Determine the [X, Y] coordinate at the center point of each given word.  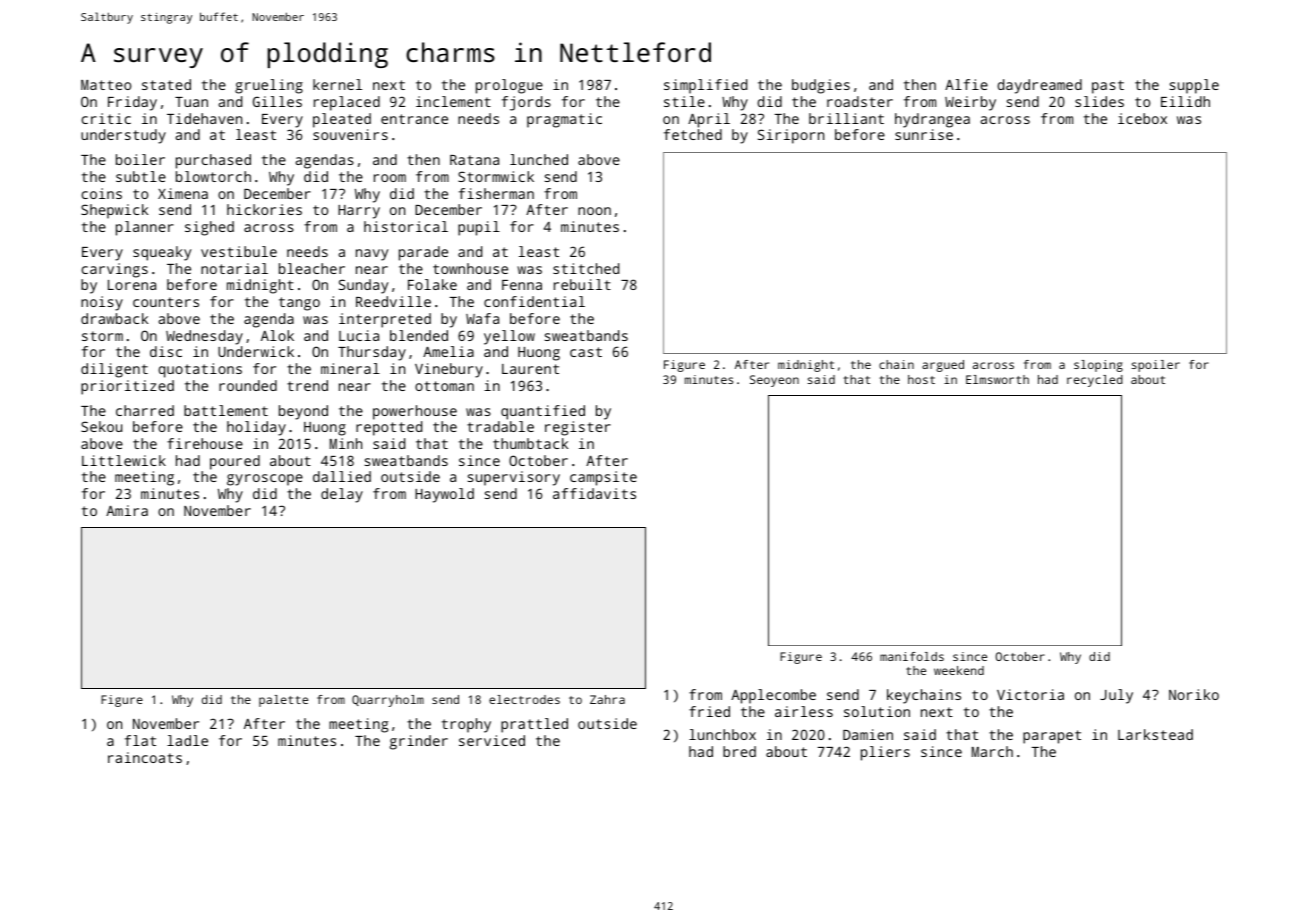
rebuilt [582, 284]
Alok [277, 335]
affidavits [594, 493]
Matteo [106, 85]
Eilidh [1185, 101]
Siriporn [791, 136]
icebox [1142, 118]
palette [283, 701]
